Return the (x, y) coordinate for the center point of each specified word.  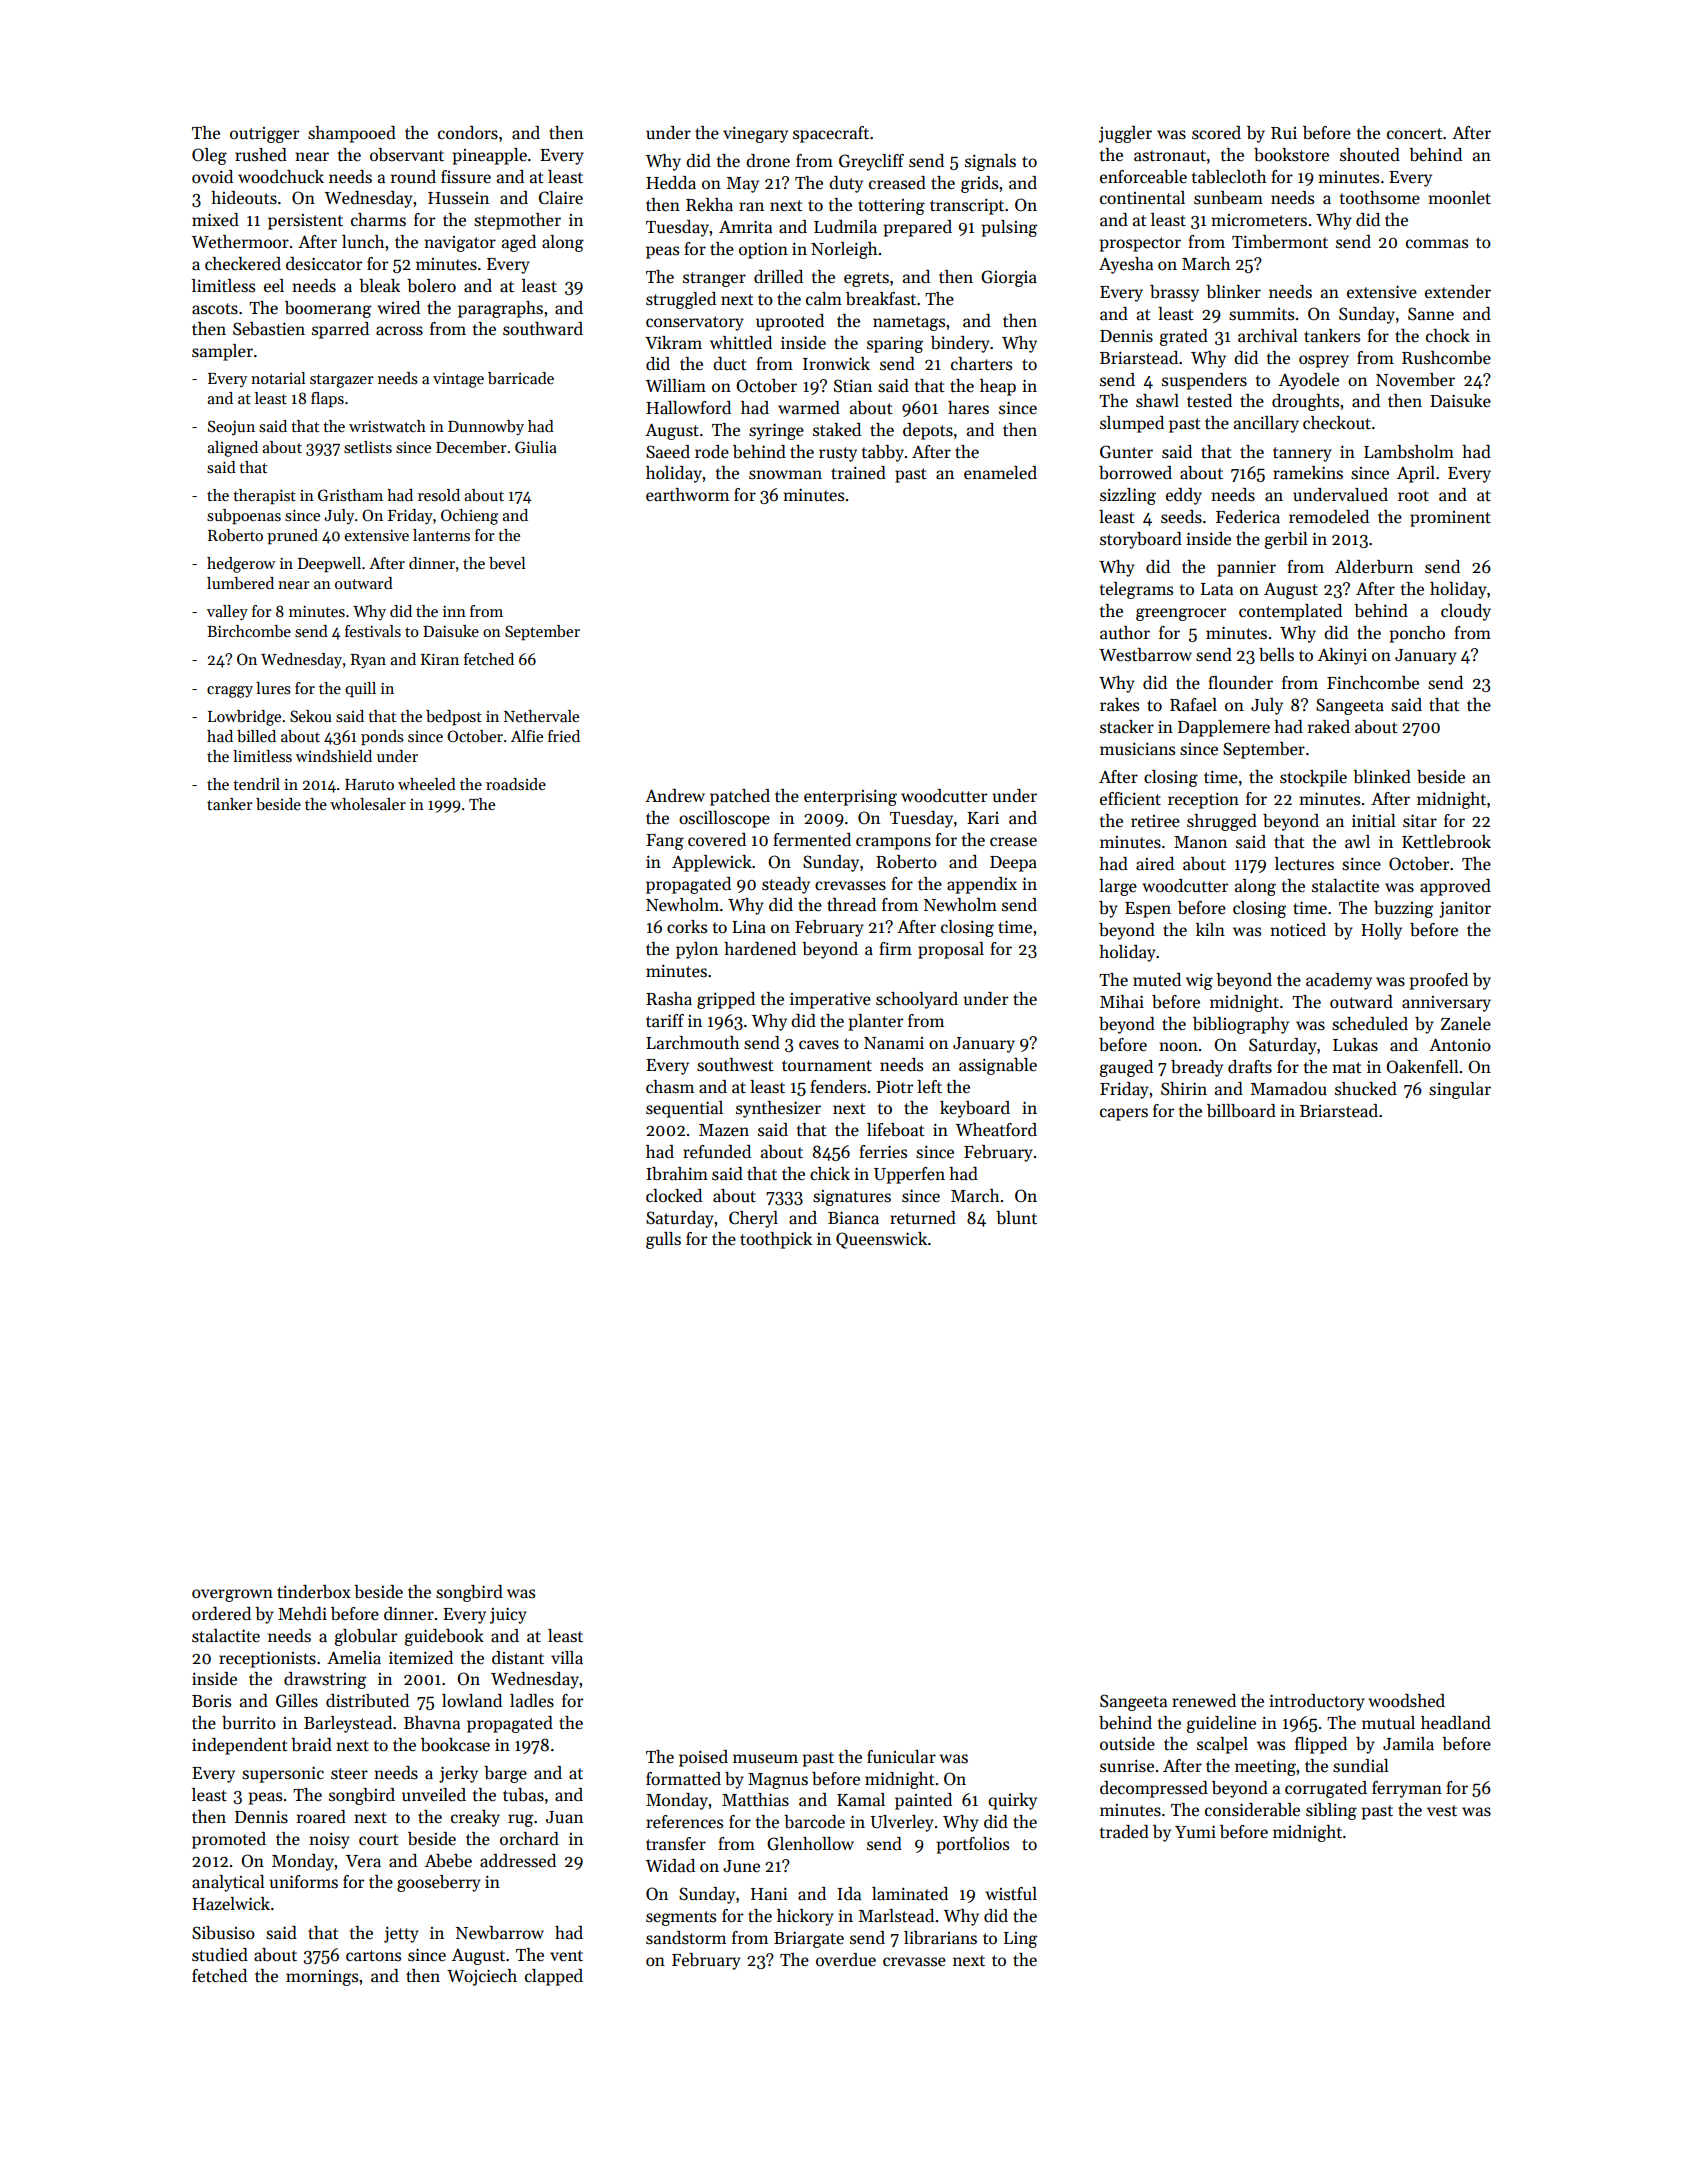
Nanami (894, 1043)
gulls (663, 1240)
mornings (322, 1978)
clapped (554, 1977)
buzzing (1403, 909)
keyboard (975, 1109)
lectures (1304, 864)
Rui (1284, 133)
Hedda (671, 182)
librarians (940, 1938)
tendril (256, 784)
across (399, 331)
